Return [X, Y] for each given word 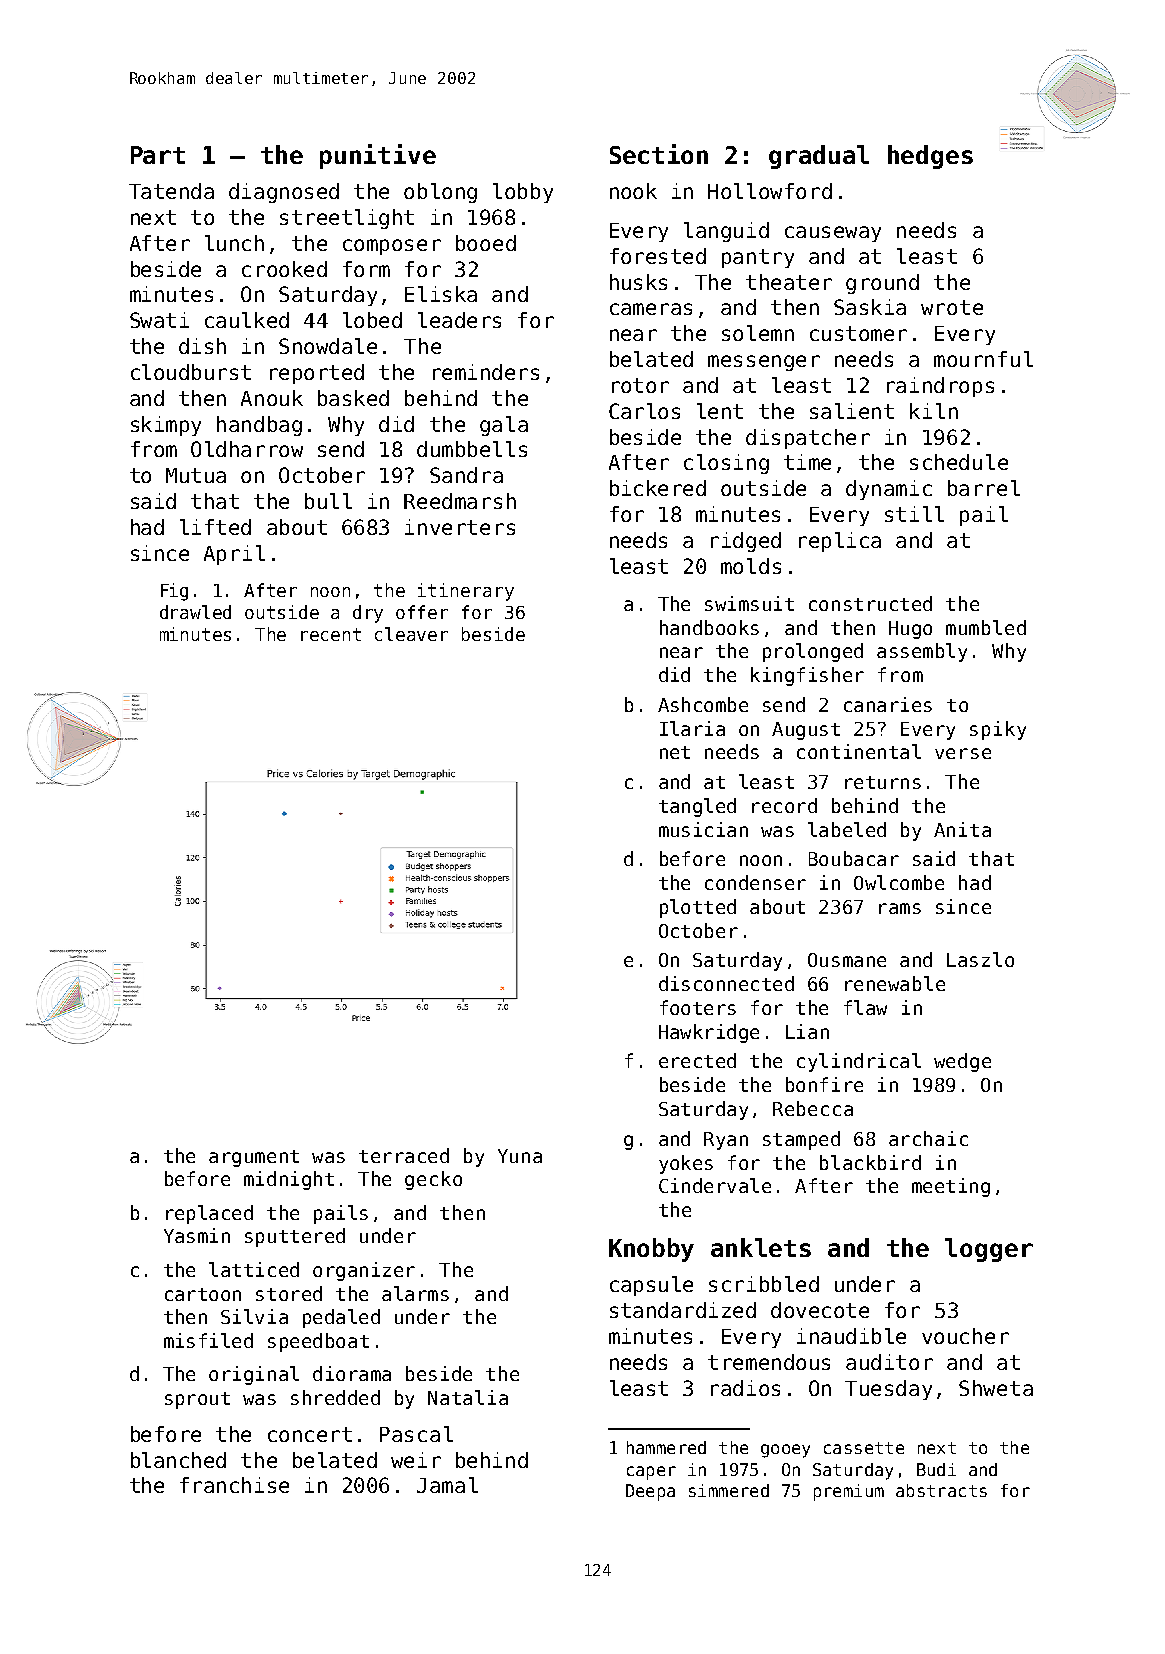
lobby [523, 193]
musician [703, 829]
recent [331, 634]
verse [963, 753]
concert [310, 1434]
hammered [666, 1447]
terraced [404, 1155]
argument [254, 1158]
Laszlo [980, 959]
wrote [952, 307]
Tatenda [171, 191]
